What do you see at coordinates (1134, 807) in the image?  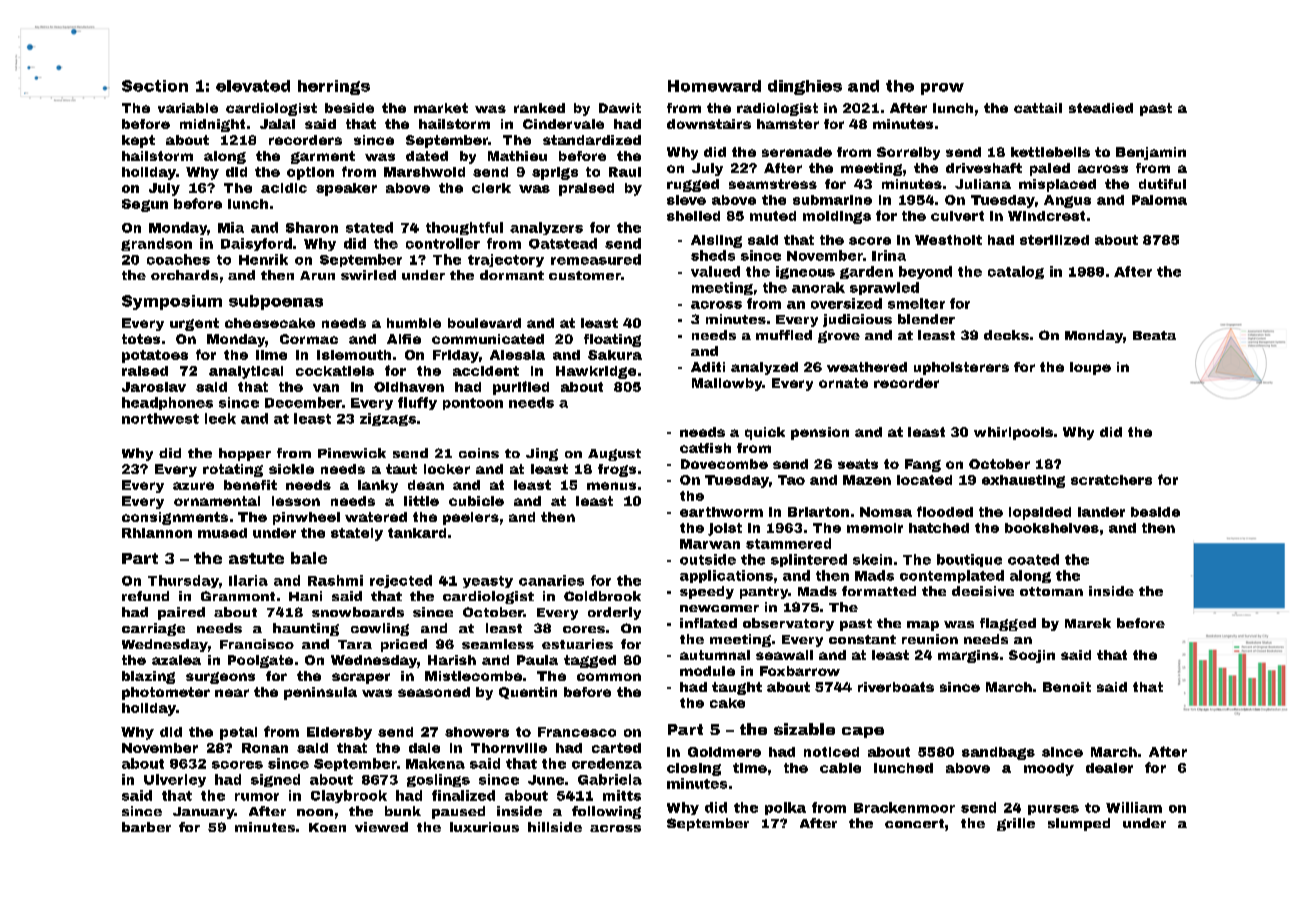 I see `William` at bounding box center [1134, 807].
